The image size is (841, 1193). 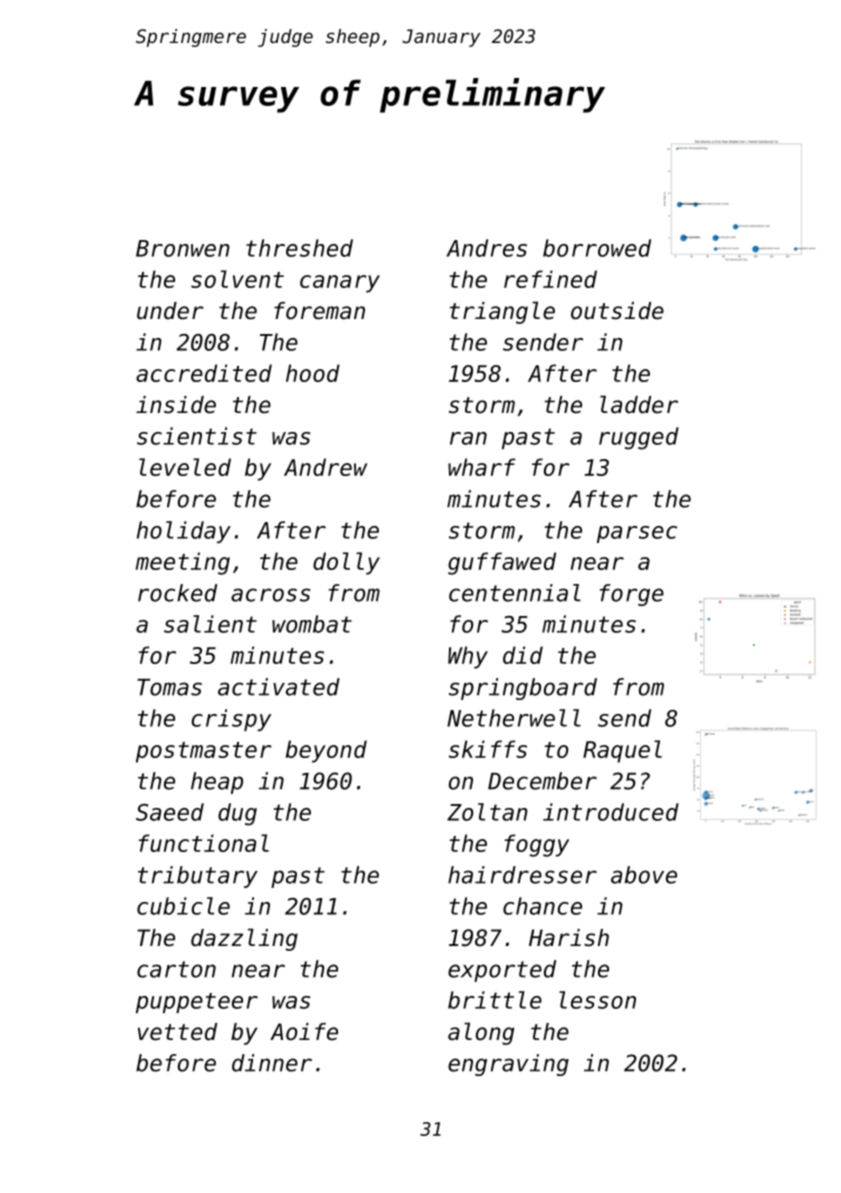 I want to click on refined, so click(x=550, y=279).
